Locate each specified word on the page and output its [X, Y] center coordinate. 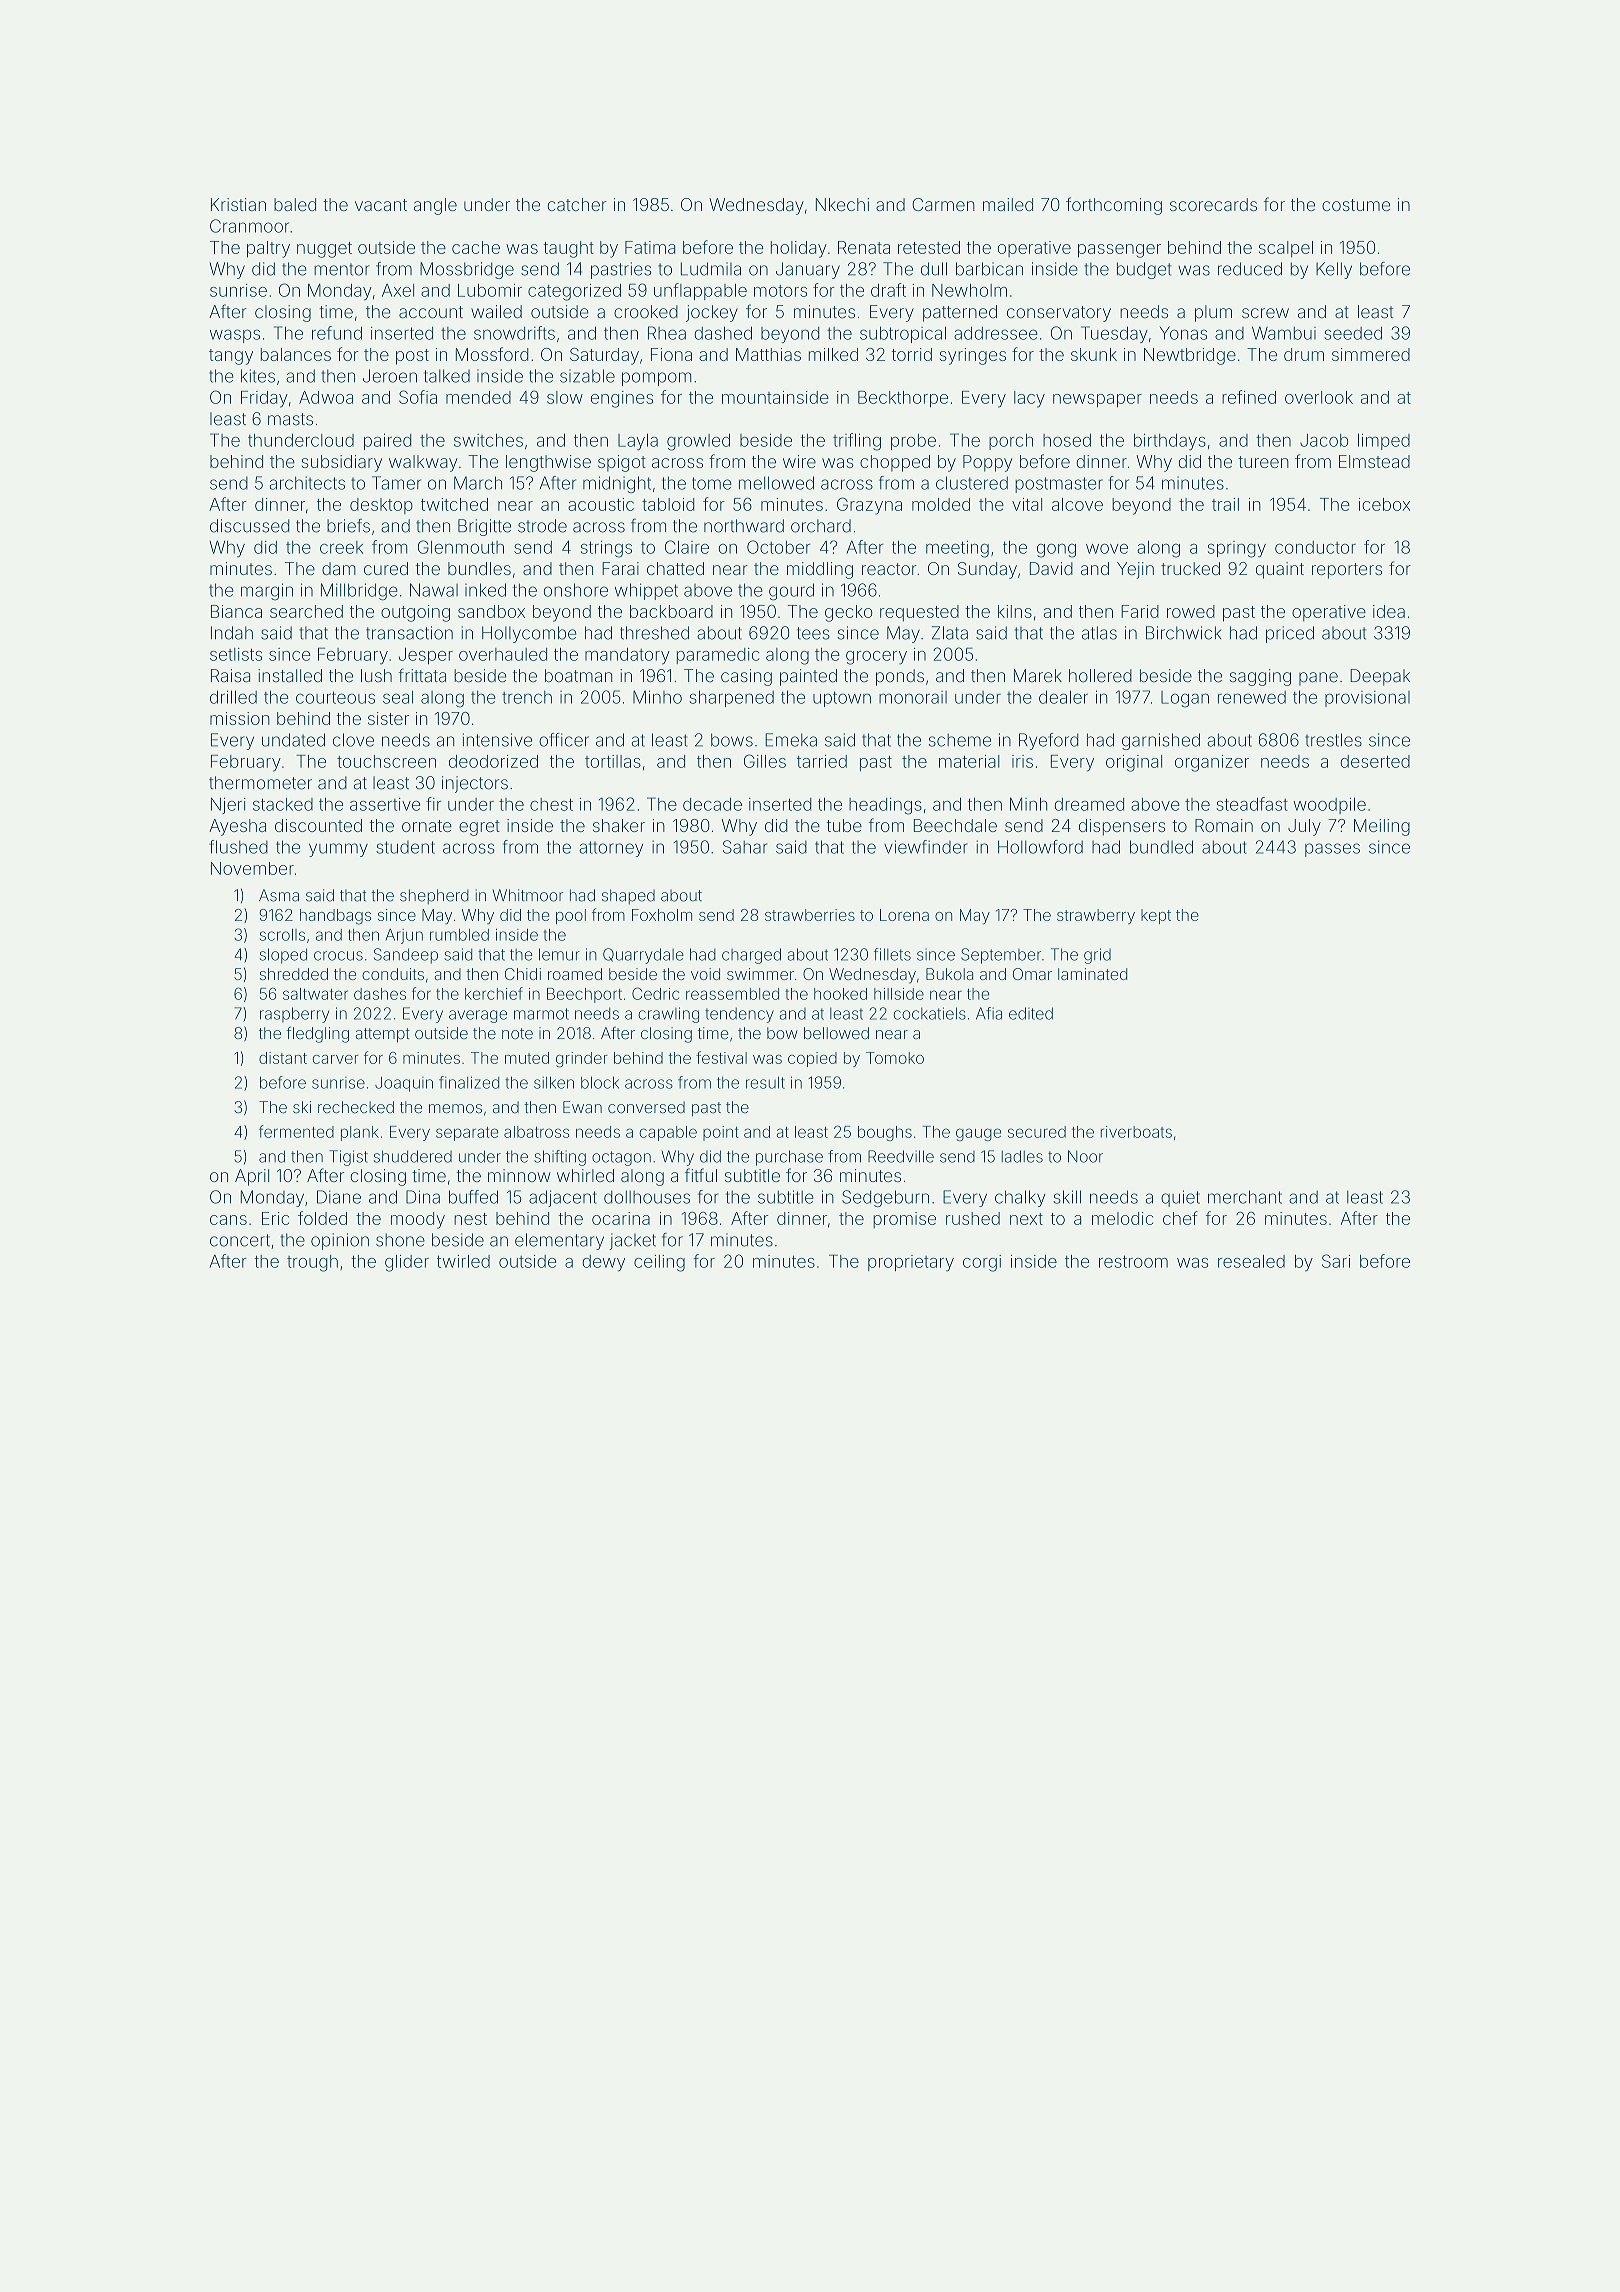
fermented [296, 1131]
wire [799, 461]
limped [1384, 442]
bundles [479, 568]
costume [1356, 205]
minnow [519, 1175]
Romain [1224, 825]
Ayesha [237, 827]
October [779, 547]
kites [258, 376]
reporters [1347, 571]
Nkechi [842, 204]
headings [885, 806]
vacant [381, 205]
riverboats [1136, 1132]
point [721, 1133]
